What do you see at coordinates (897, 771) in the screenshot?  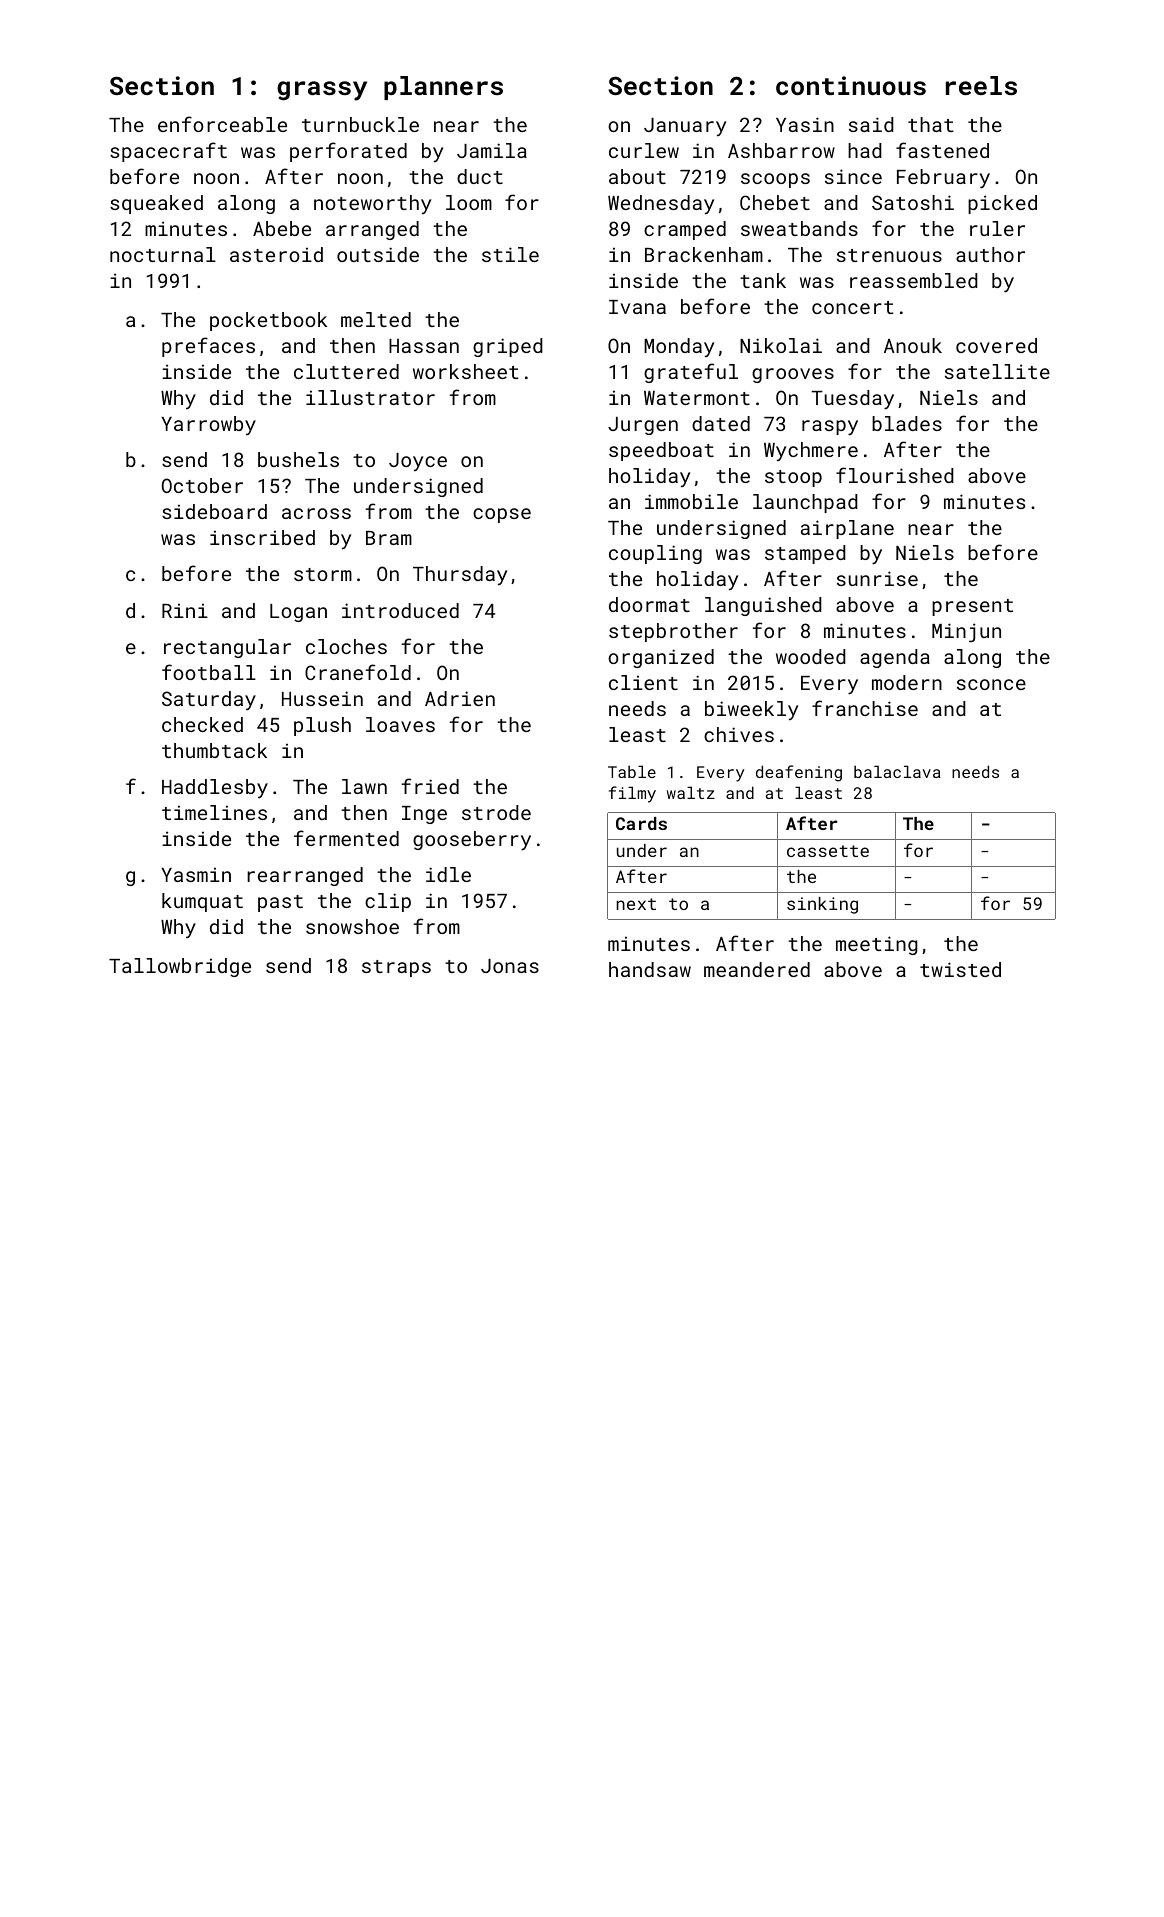 I see `balaclava` at bounding box center [897, 771].
